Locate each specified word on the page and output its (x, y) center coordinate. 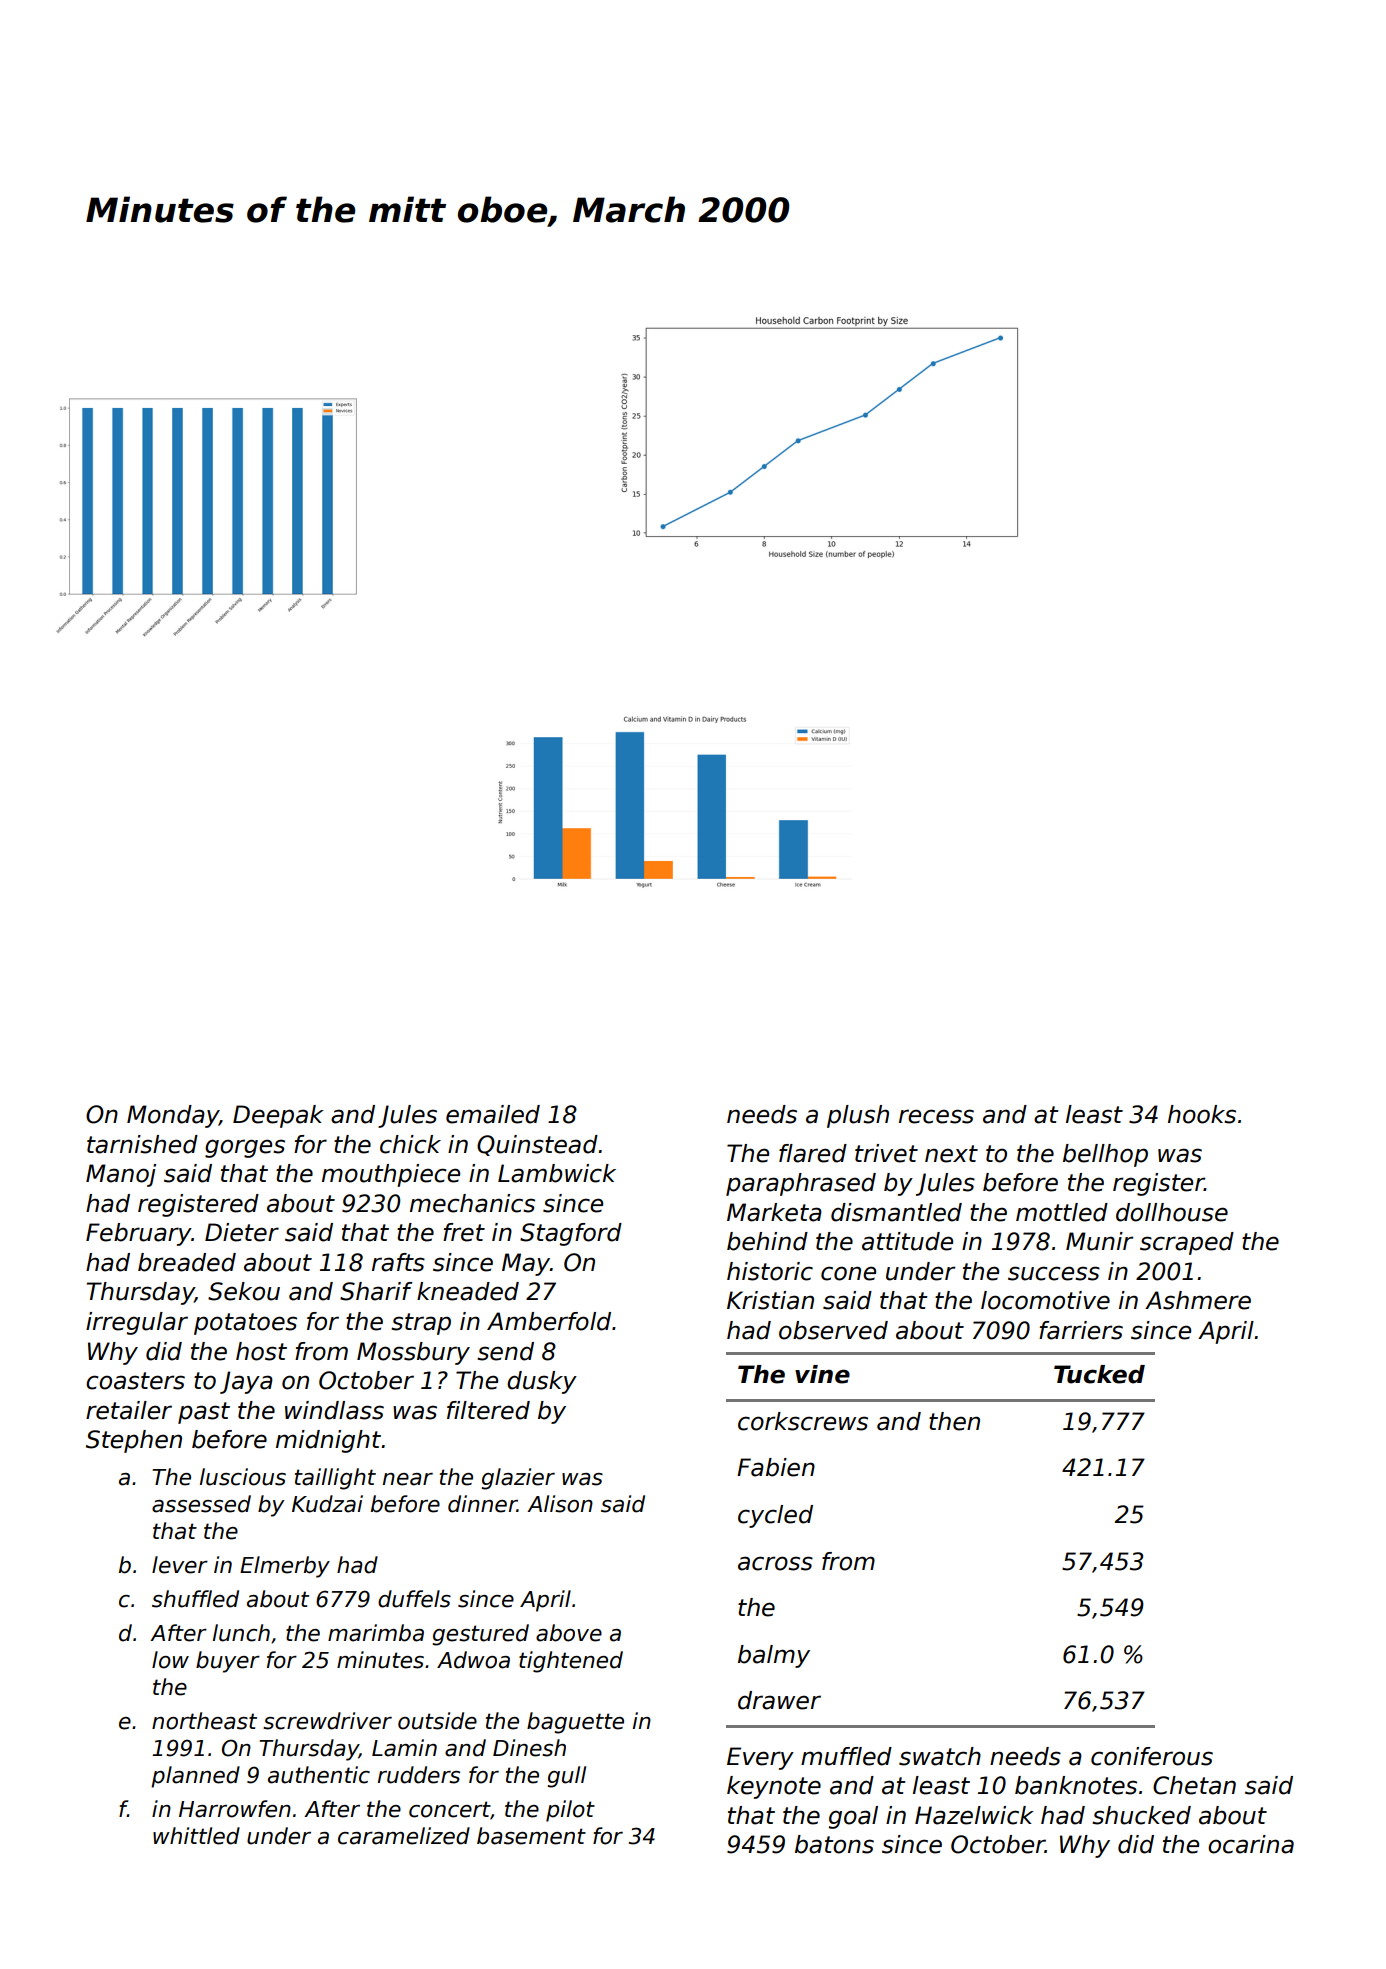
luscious (243, 1477)
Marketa (774, 1212)
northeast (204, 1721)
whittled (196, 1836)
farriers (1081, 1330)
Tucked (1099, 1374)
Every (760, 1758)
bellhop (1105, 1155)
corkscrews (803, 1421)
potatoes (245, 1324)
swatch (940, 1756)
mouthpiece (391, 1175)
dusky (542, 1382)
